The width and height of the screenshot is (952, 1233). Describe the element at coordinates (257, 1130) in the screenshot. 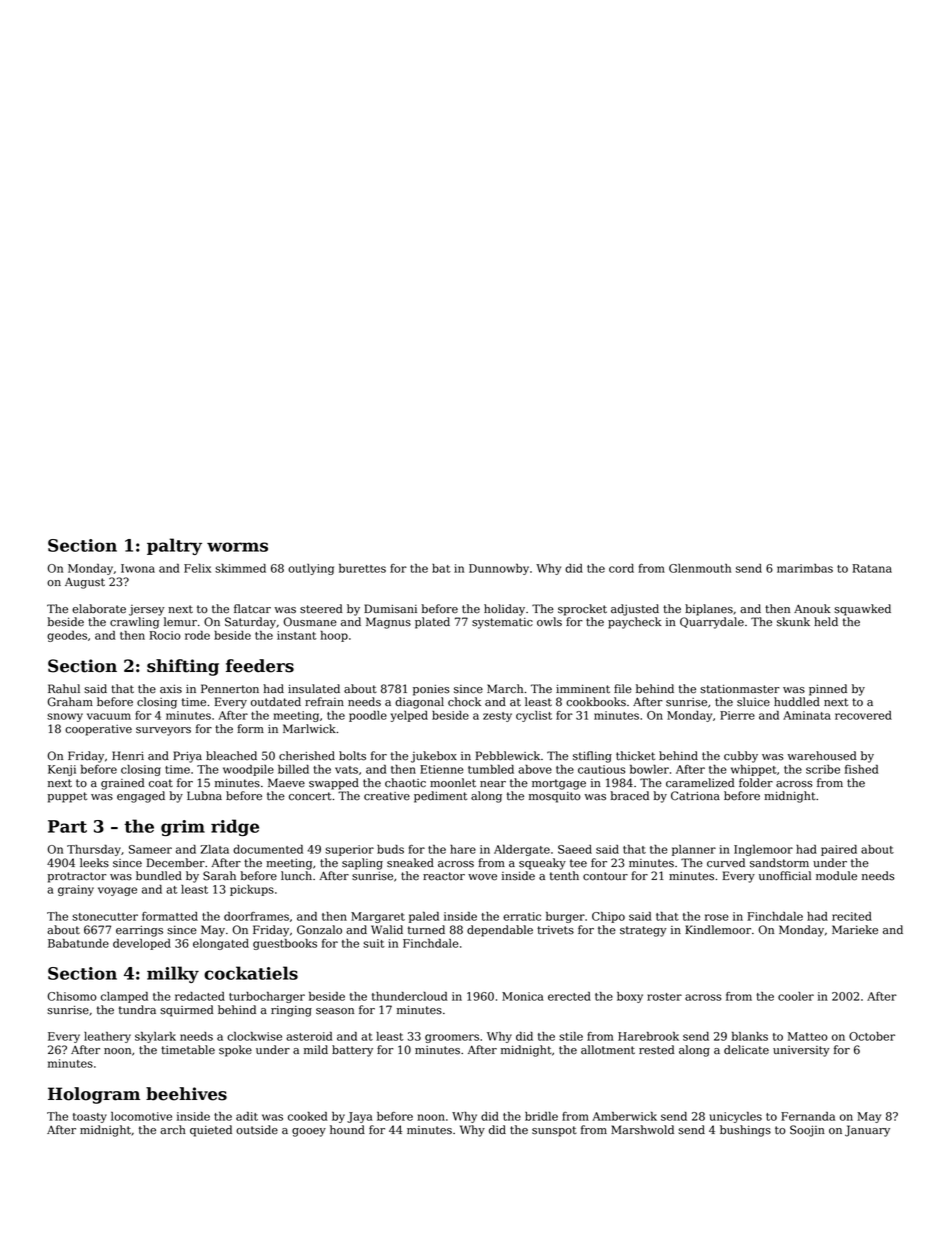

I see `outside` at that location.
